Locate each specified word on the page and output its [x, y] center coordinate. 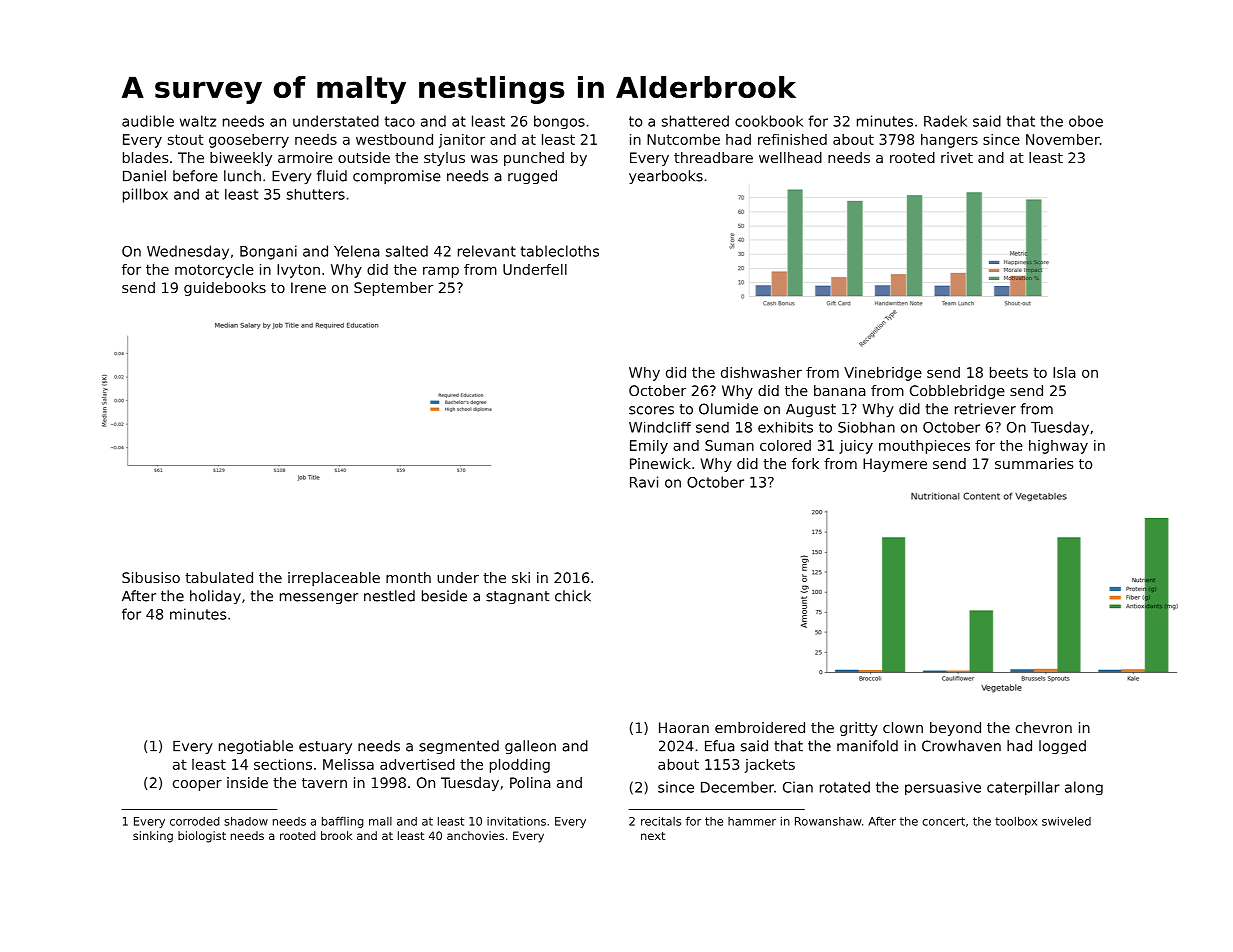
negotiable [256, 747]
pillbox [145, 195]
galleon [530, 747]
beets [1009, 372]
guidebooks [225, 289]
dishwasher [761, 372]
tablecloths [560, 251]
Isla [1064, 372]
